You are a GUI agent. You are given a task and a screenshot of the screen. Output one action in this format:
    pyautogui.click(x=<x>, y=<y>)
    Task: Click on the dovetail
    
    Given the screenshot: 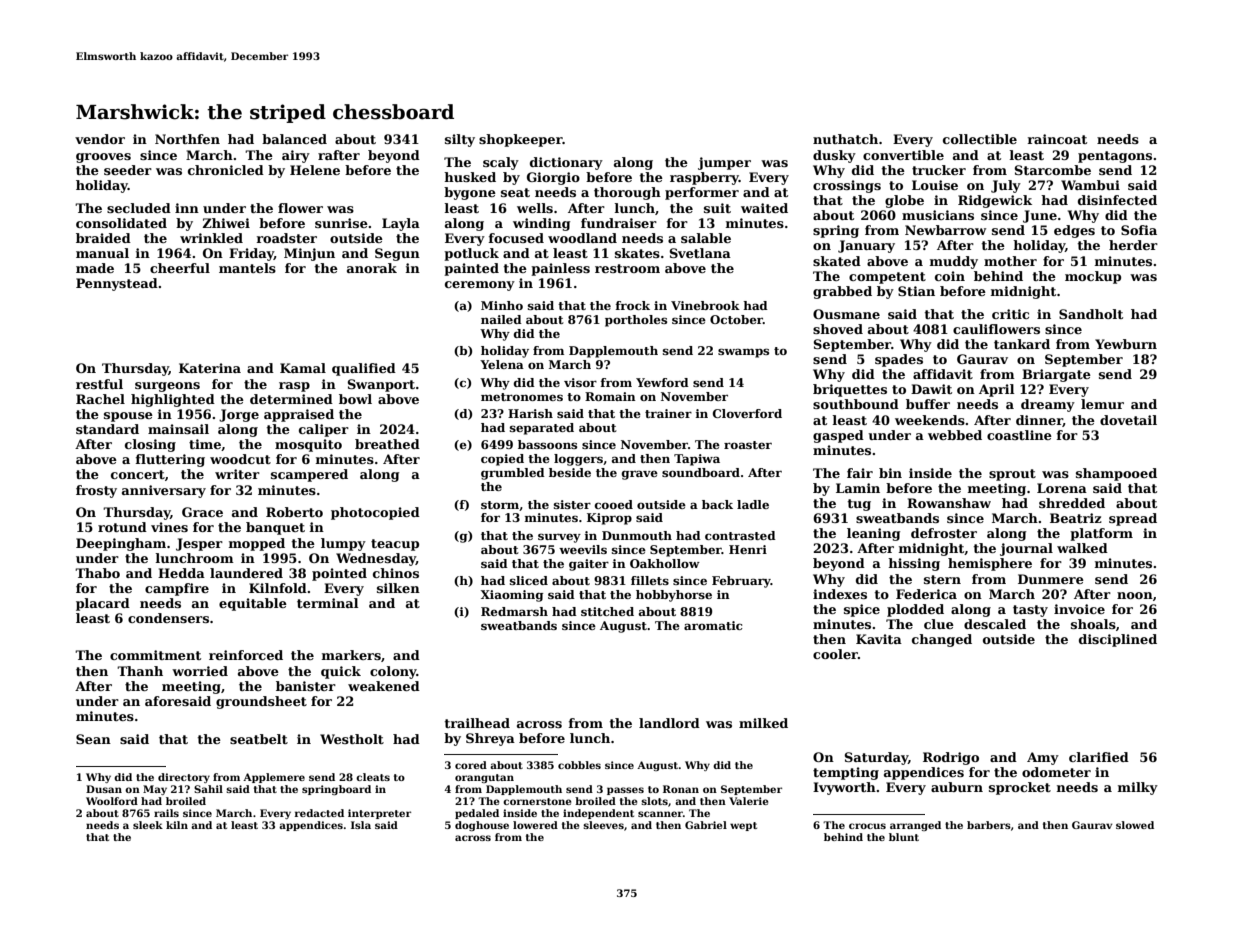 What is the action you would take?
    pyautogui.click(x=1128, y=420)
